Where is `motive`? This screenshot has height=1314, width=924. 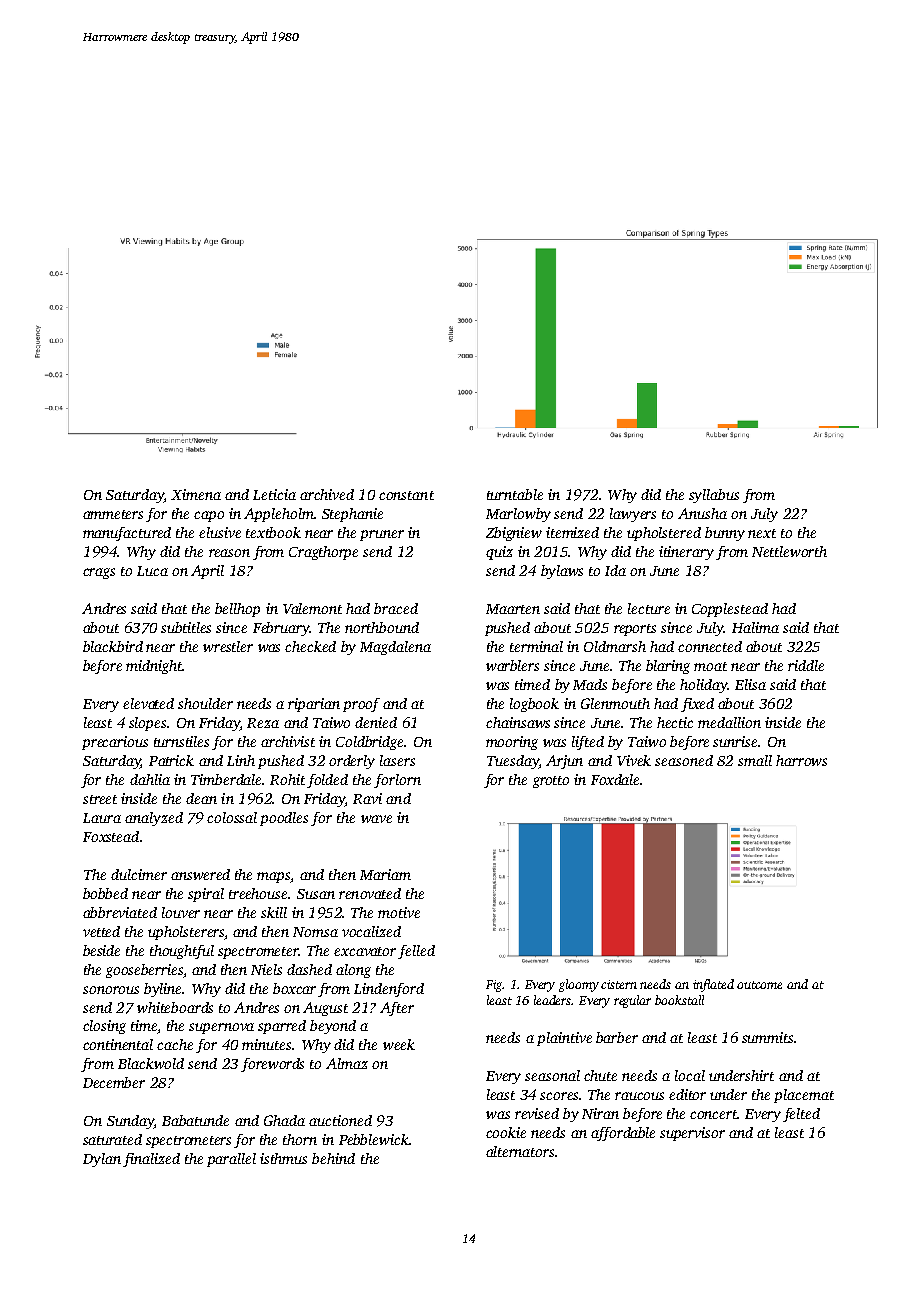 motive is located at coordinates (399, 912).
